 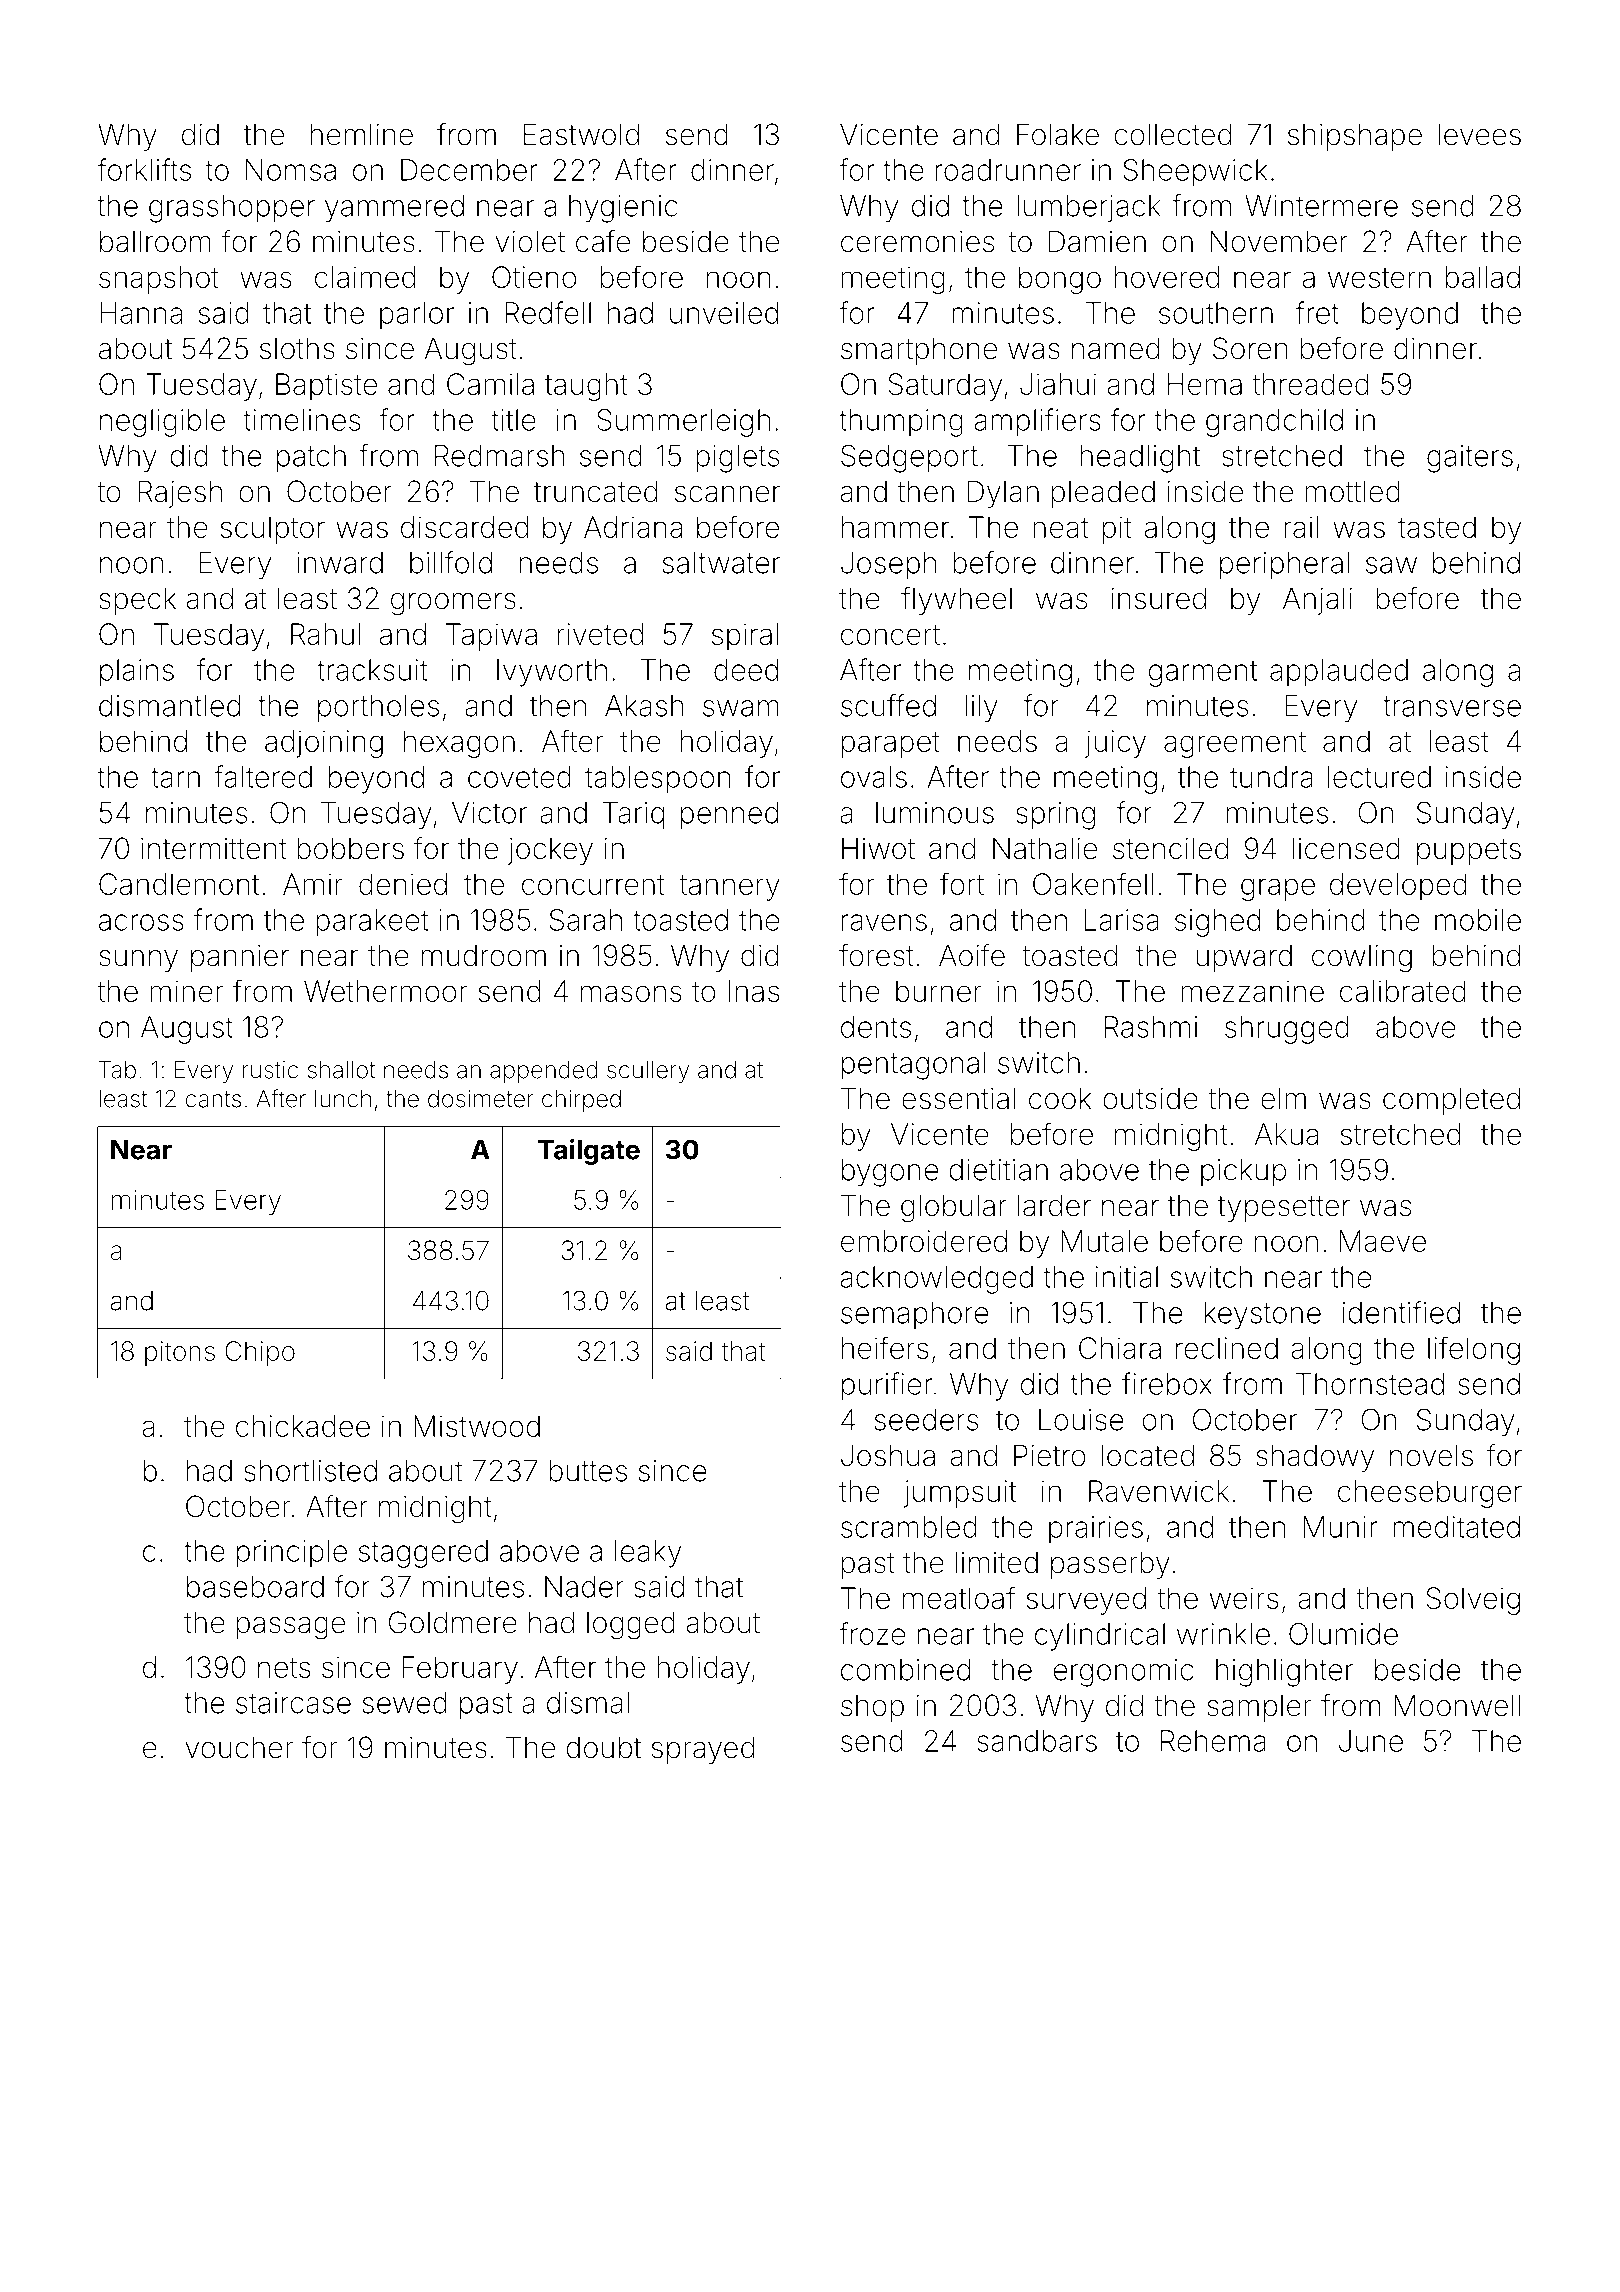 I want to click on concurrent, so click(x=593, y=885).
